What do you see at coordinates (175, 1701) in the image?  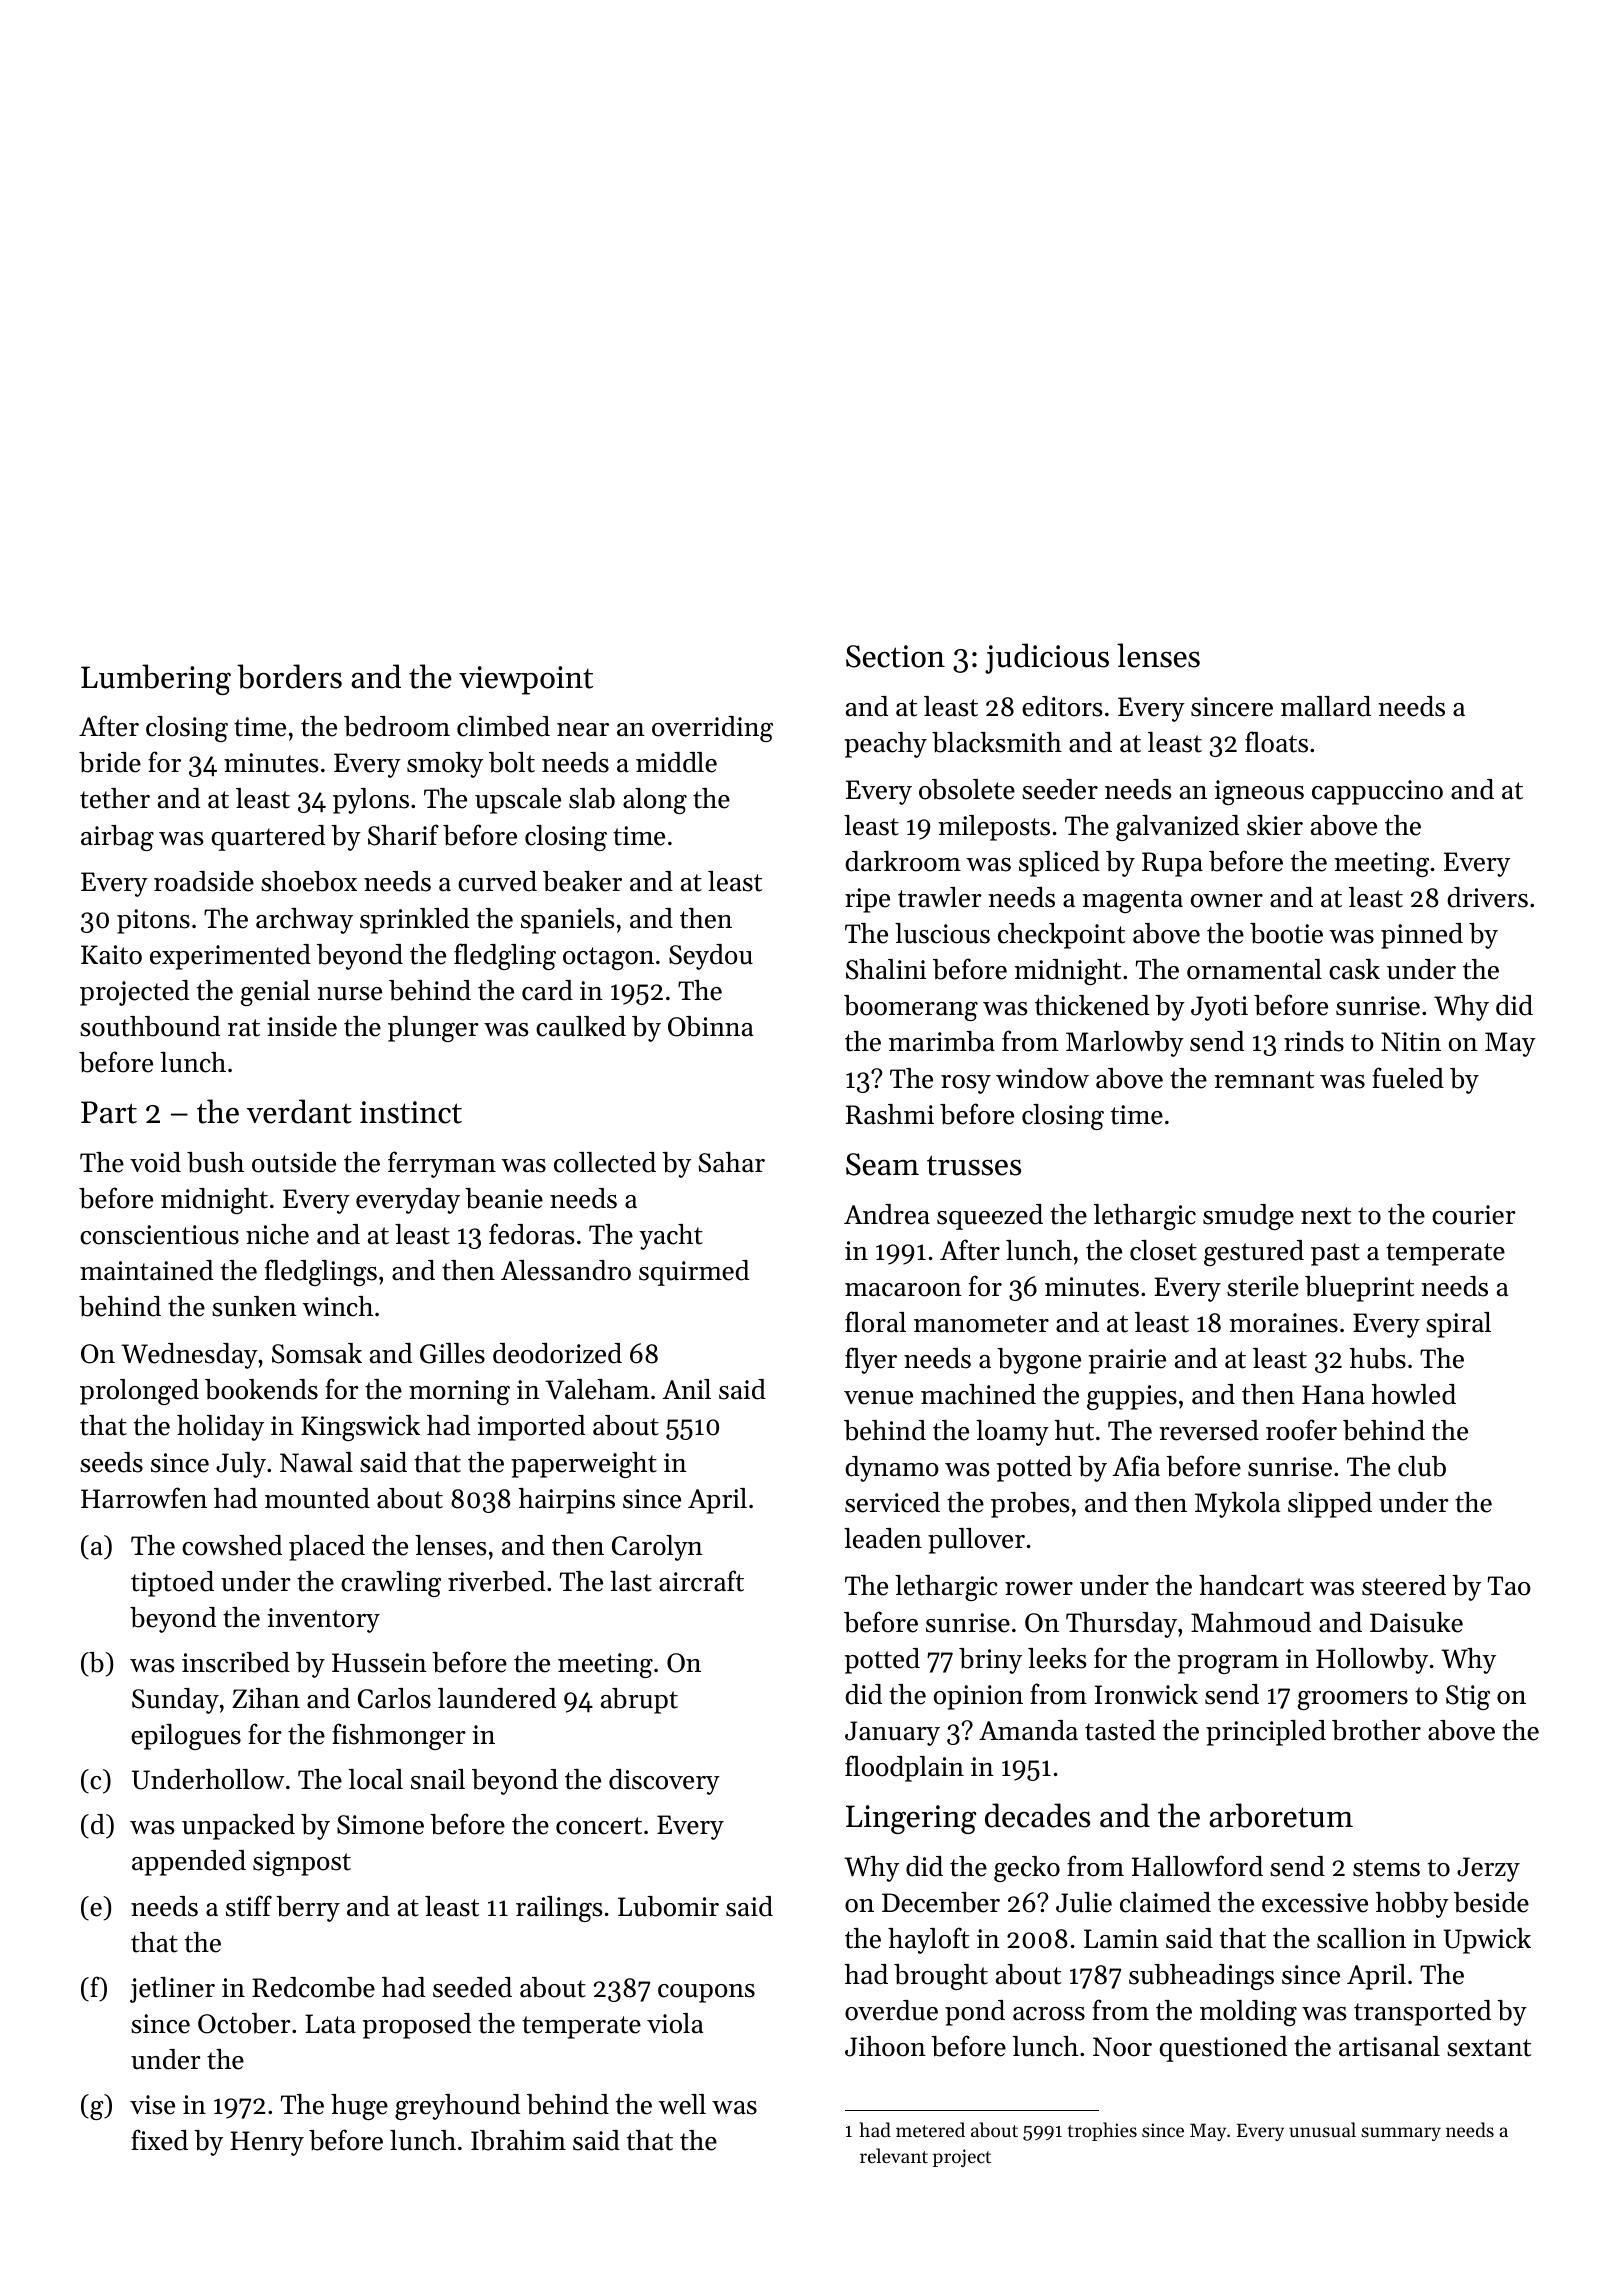 I see `Sunday` at bounding box center [175, 1701].
